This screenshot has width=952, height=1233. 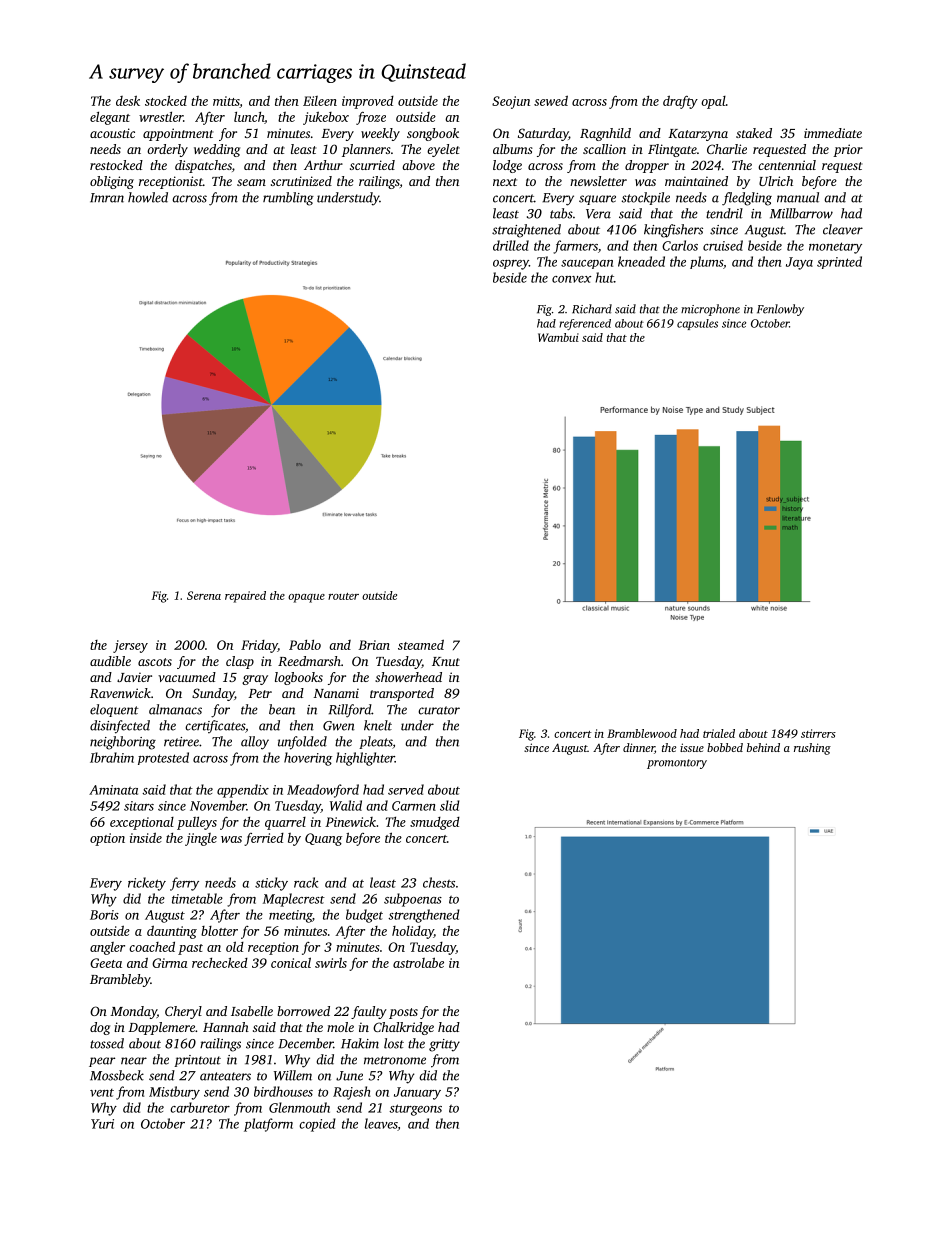 What do you see at coordinates (128, 100) in the screenshot?
I see `desk` at bounding box center [128, 100].
